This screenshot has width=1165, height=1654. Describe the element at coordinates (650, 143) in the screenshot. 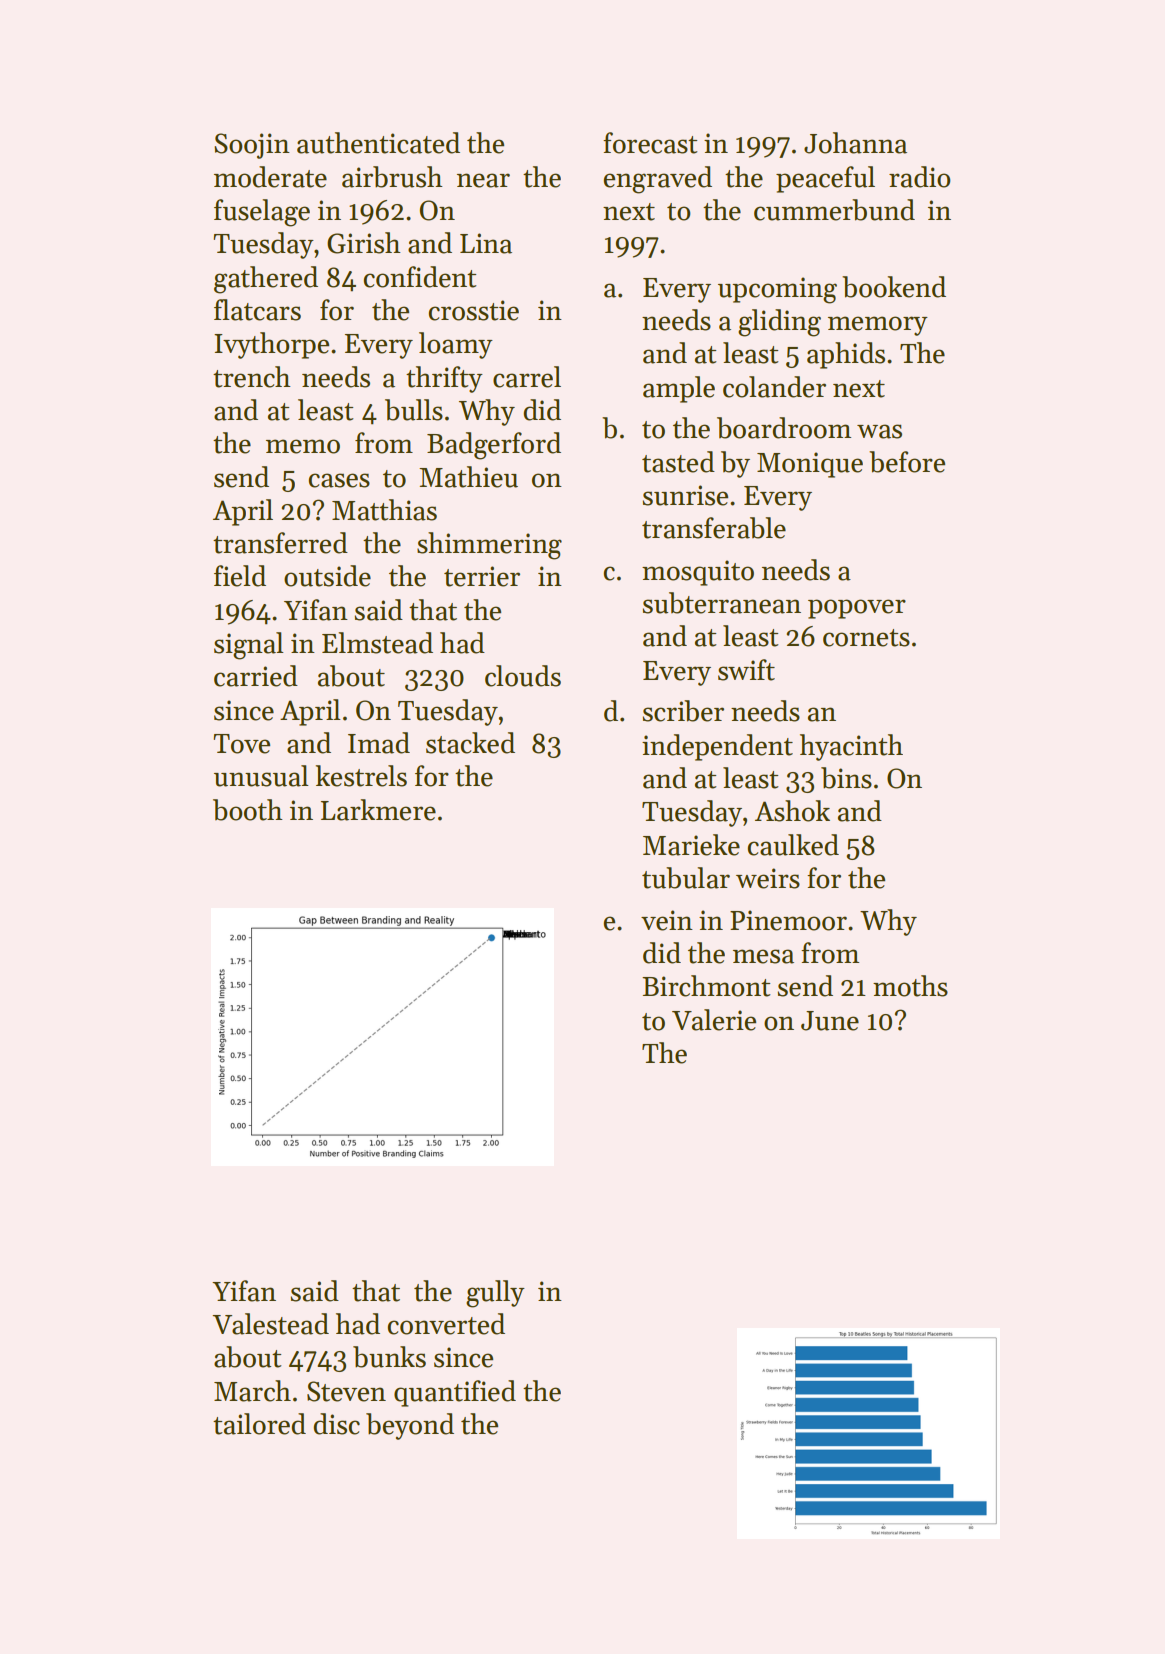

I see `forecast` at that location.
